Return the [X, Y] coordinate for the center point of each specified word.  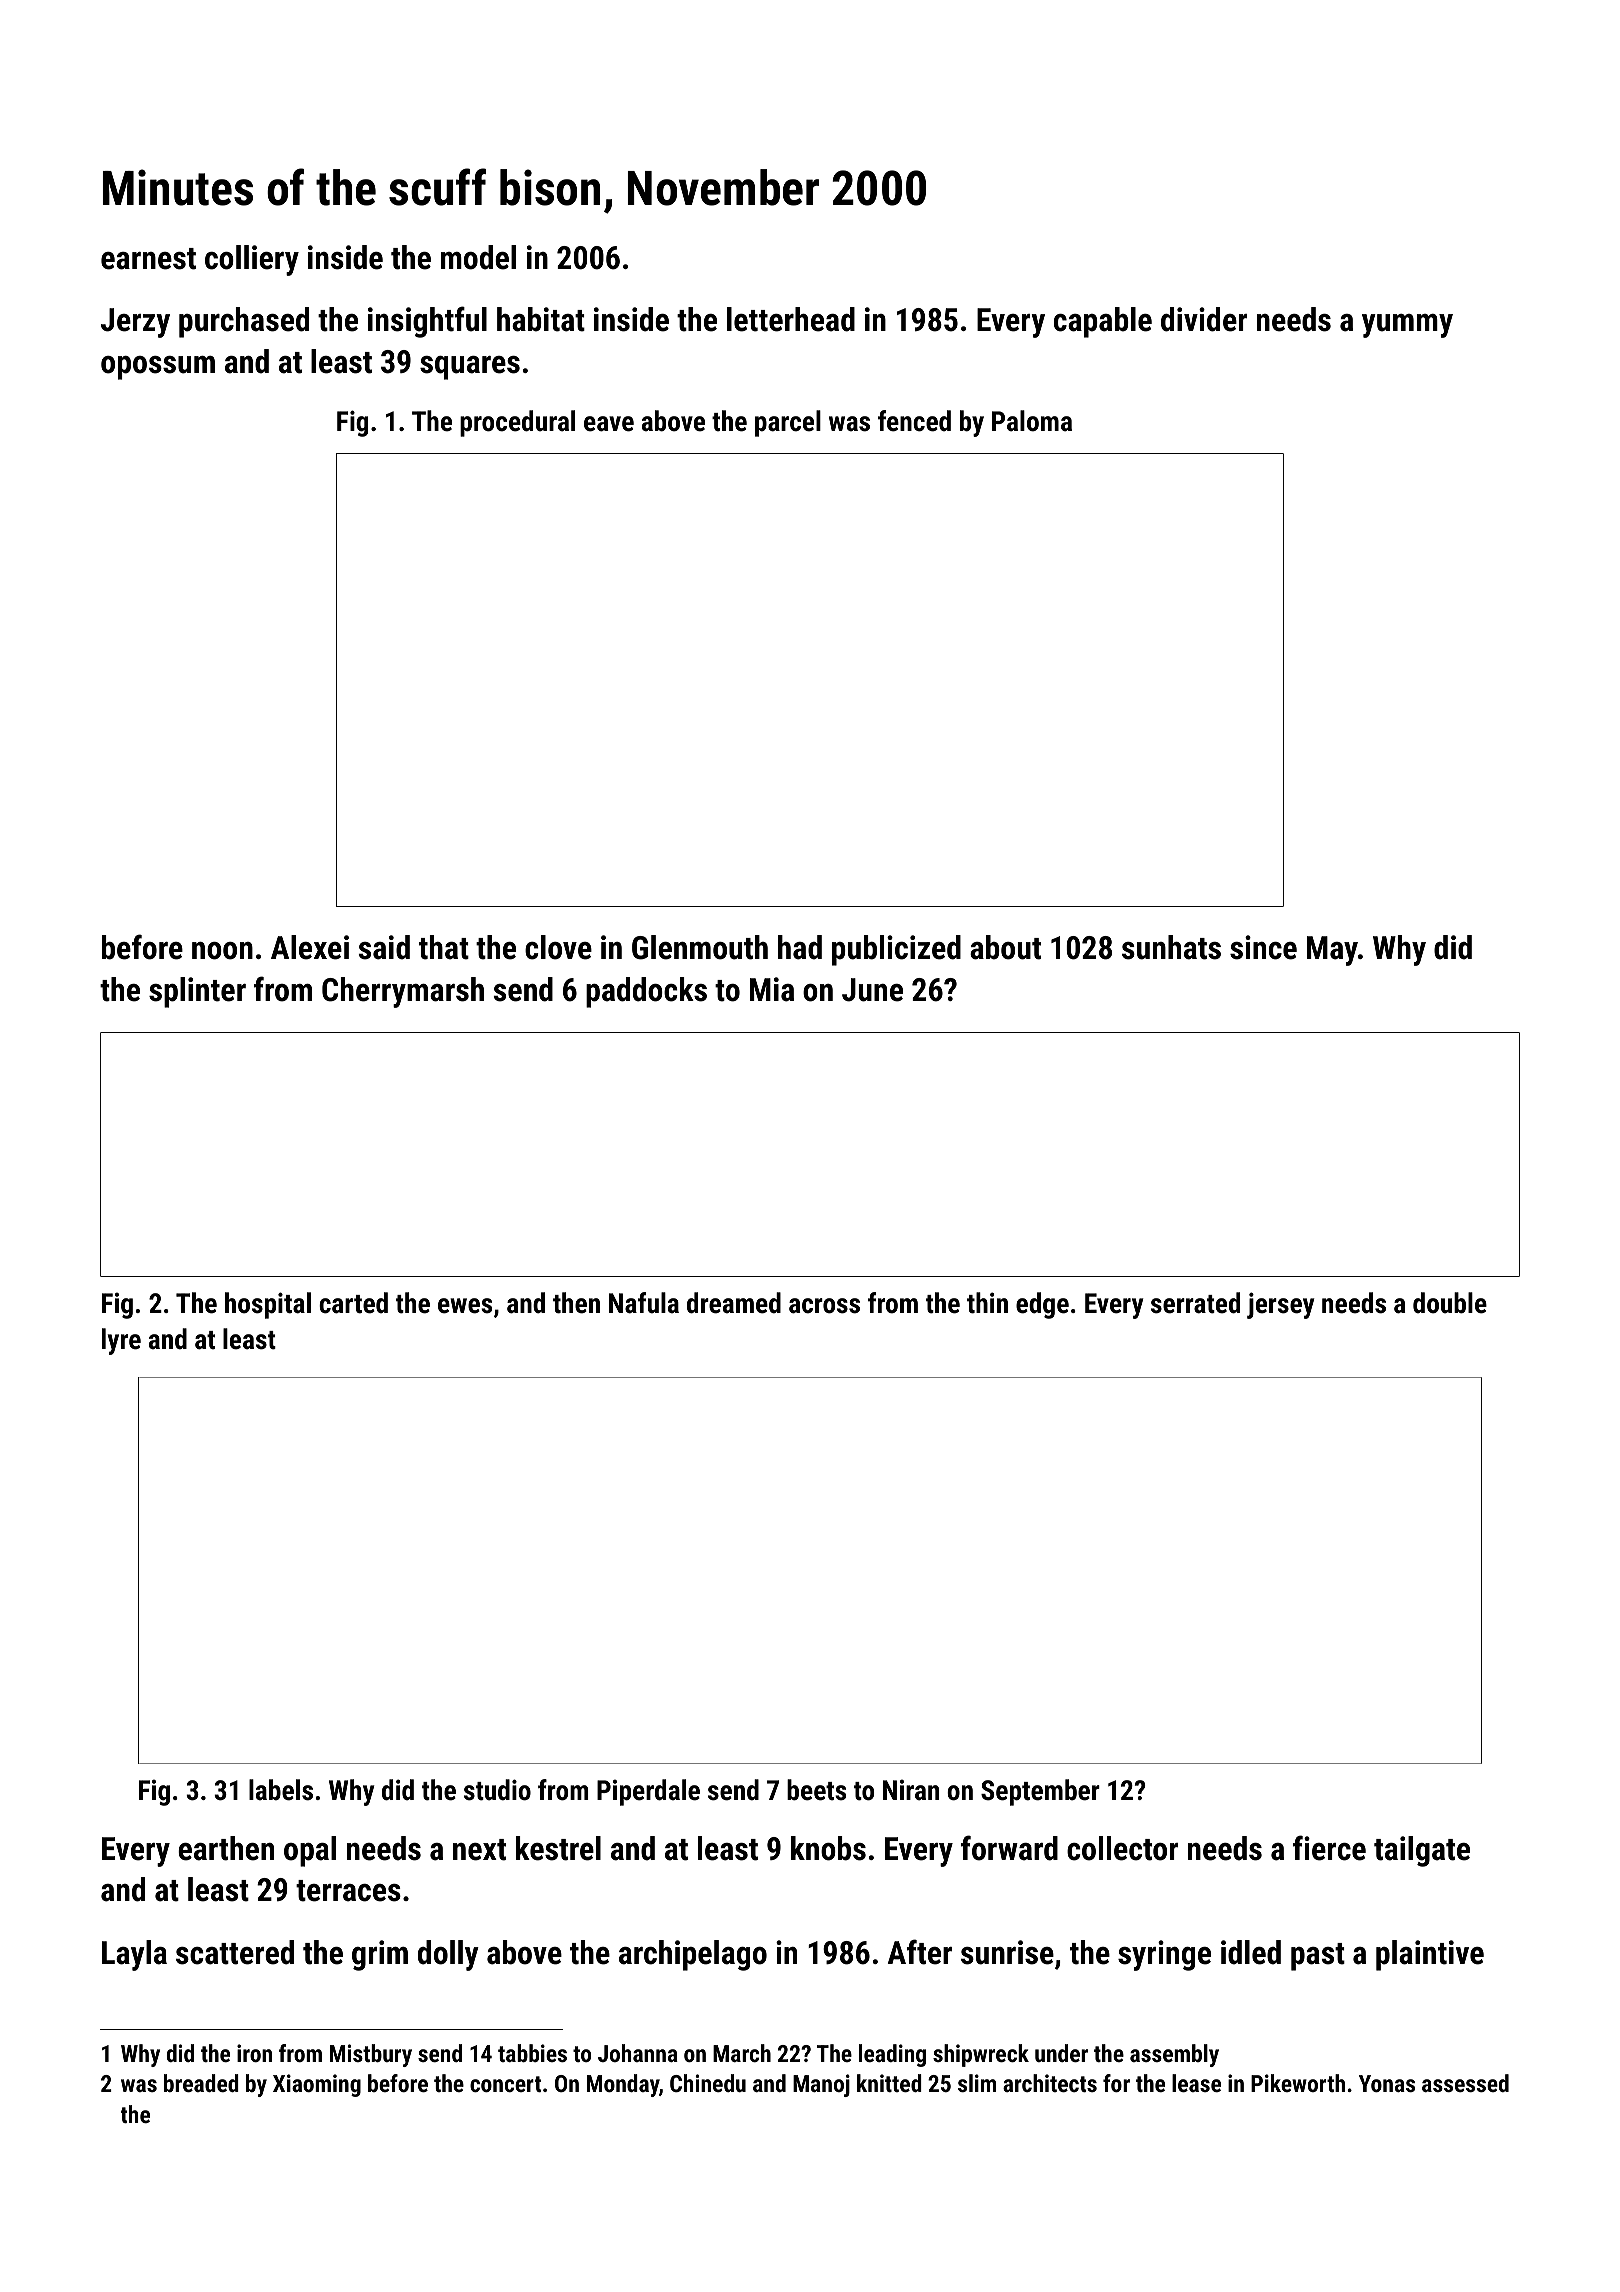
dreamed [734, 1303]
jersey [1280, 1305]
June [872, 990]
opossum [158, 368]
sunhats [1171, 947]
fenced [914, 421]
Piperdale [648, 1792]
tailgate [1422, 1851]
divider [1204, 319]
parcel [788, 423]
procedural [517, 423]
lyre [121, 1341]
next [479, 1850]
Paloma [1032, 421]
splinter [197, 992]
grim [380, 1955]
